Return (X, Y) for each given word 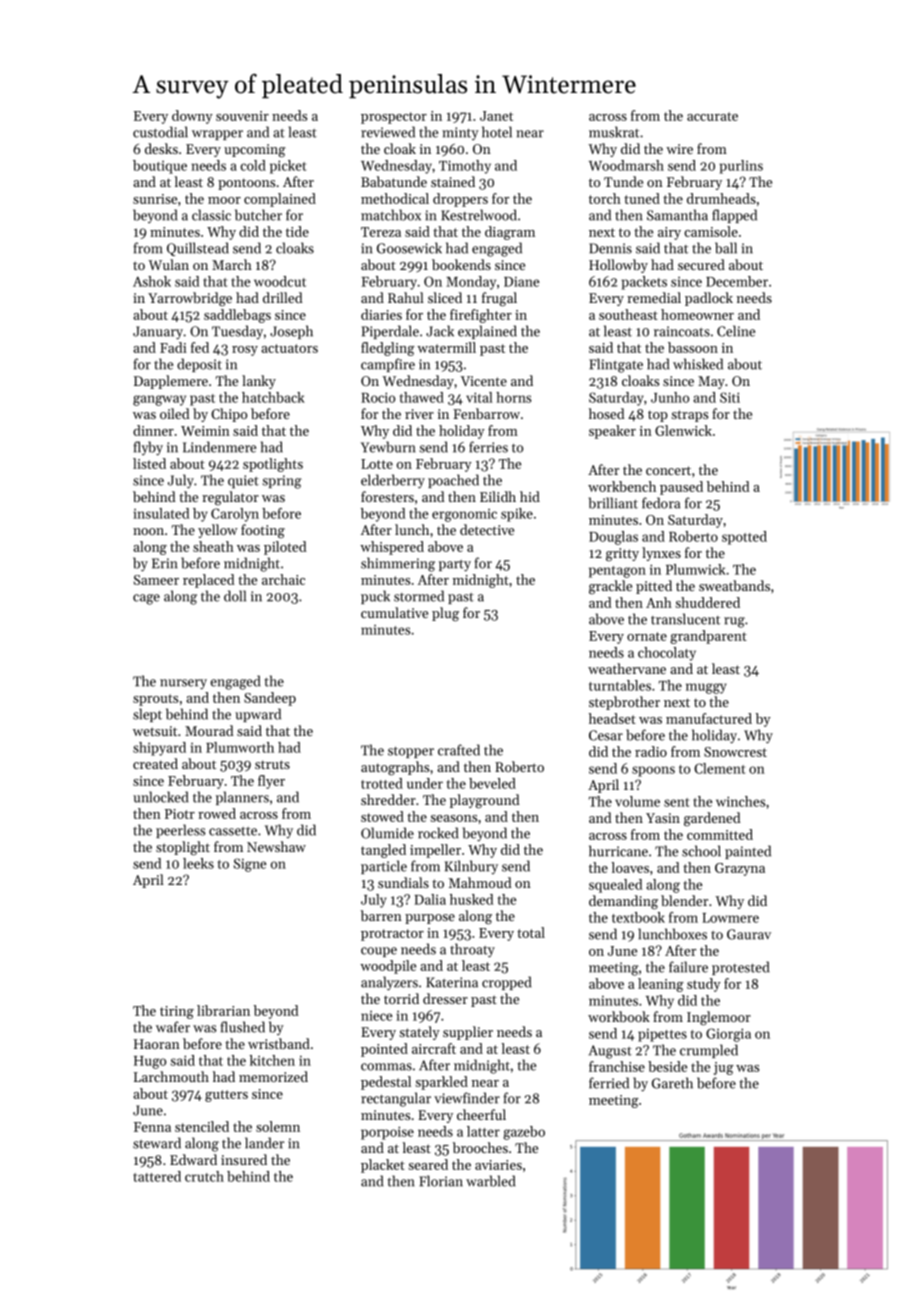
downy (192, 117)
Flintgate (616, 365)
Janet (496, 116)
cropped (506, 983)
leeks (198, 863)
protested (740, 968)
